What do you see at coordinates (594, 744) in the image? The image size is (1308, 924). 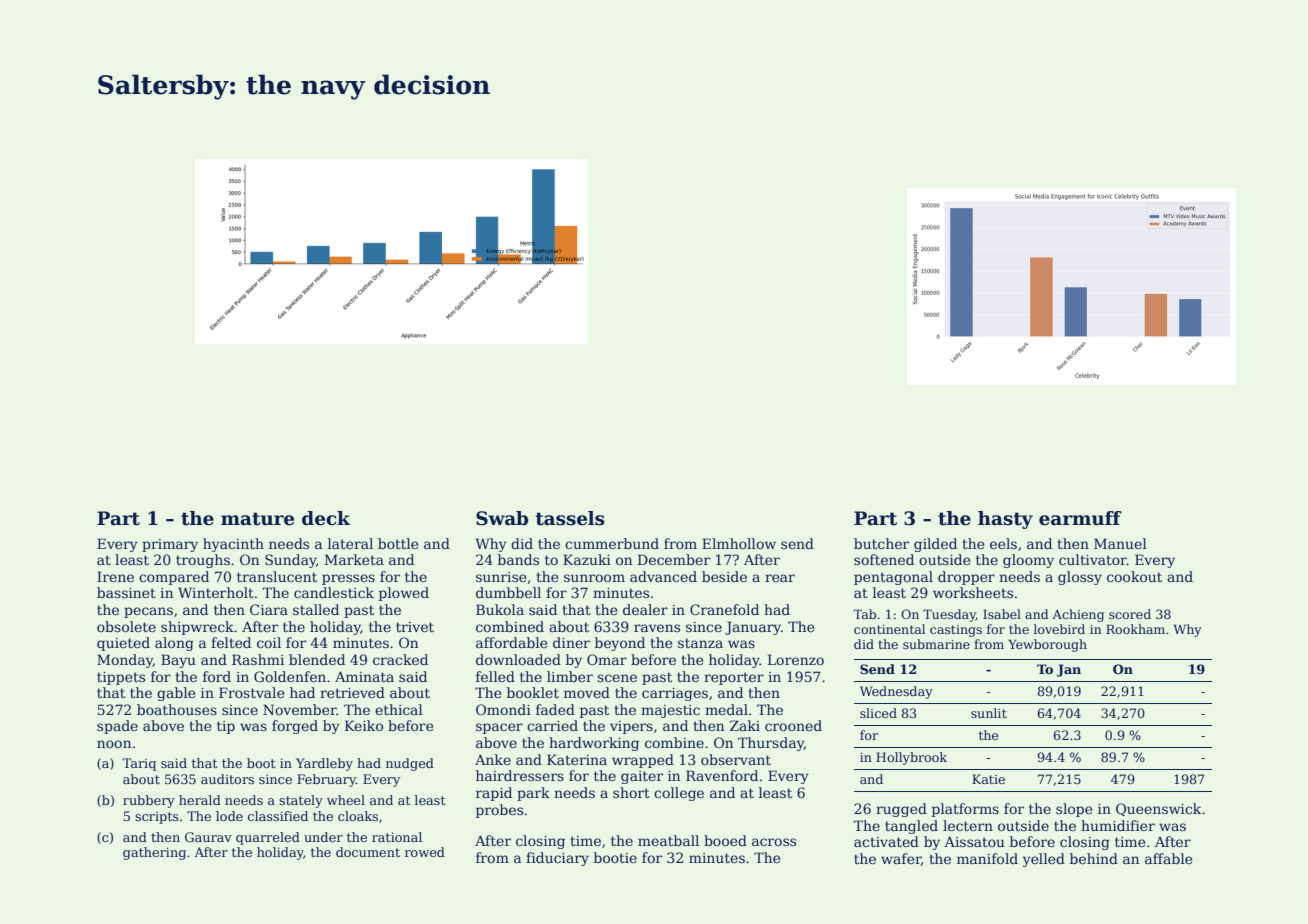 I see `hardworking` at bounding box center [594, 744].
